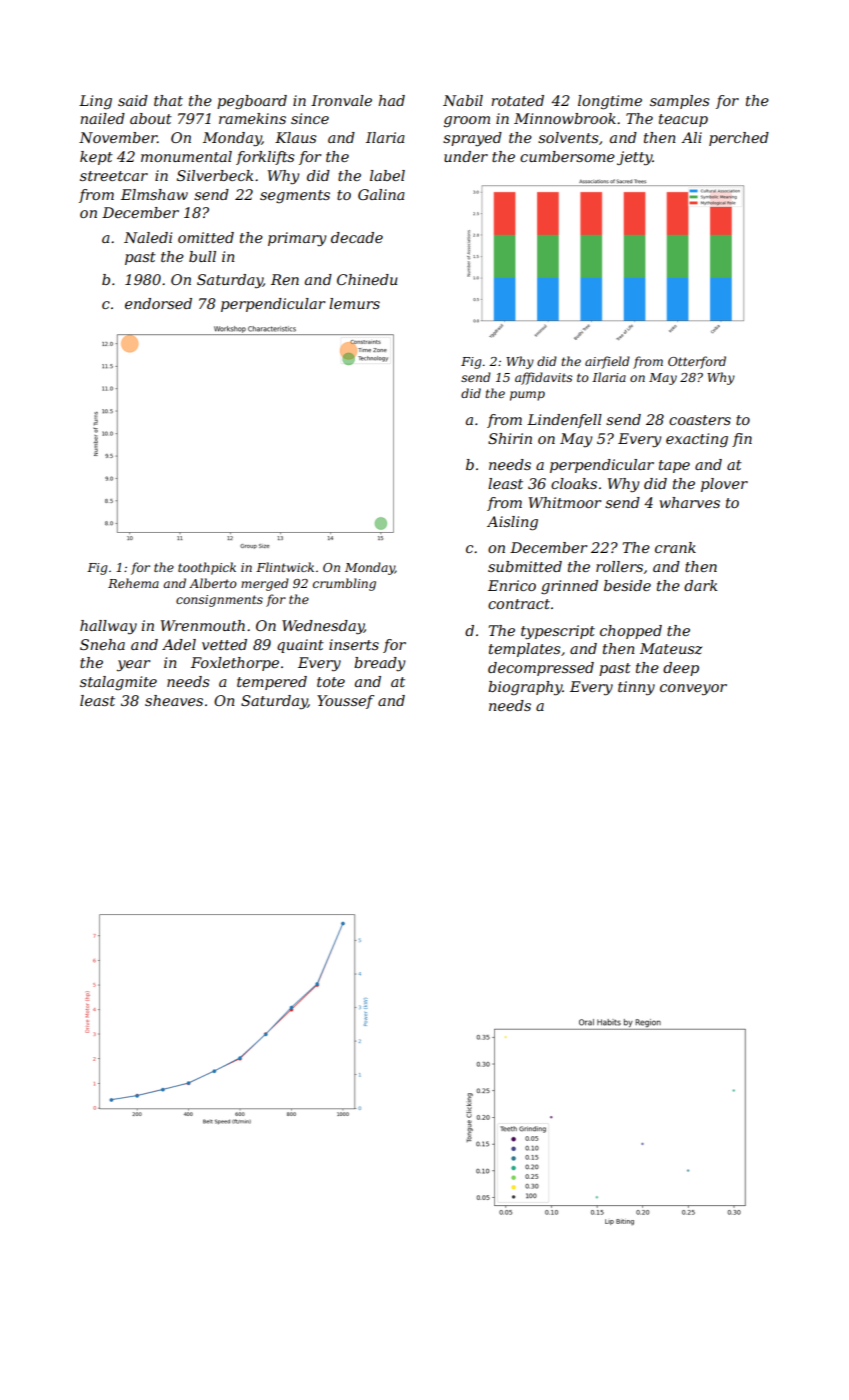 The height and width of the screenshot is (1400, 849). Describe the element at coordinates (568, 137) in the screenshot. I see `solvents` at that location.
